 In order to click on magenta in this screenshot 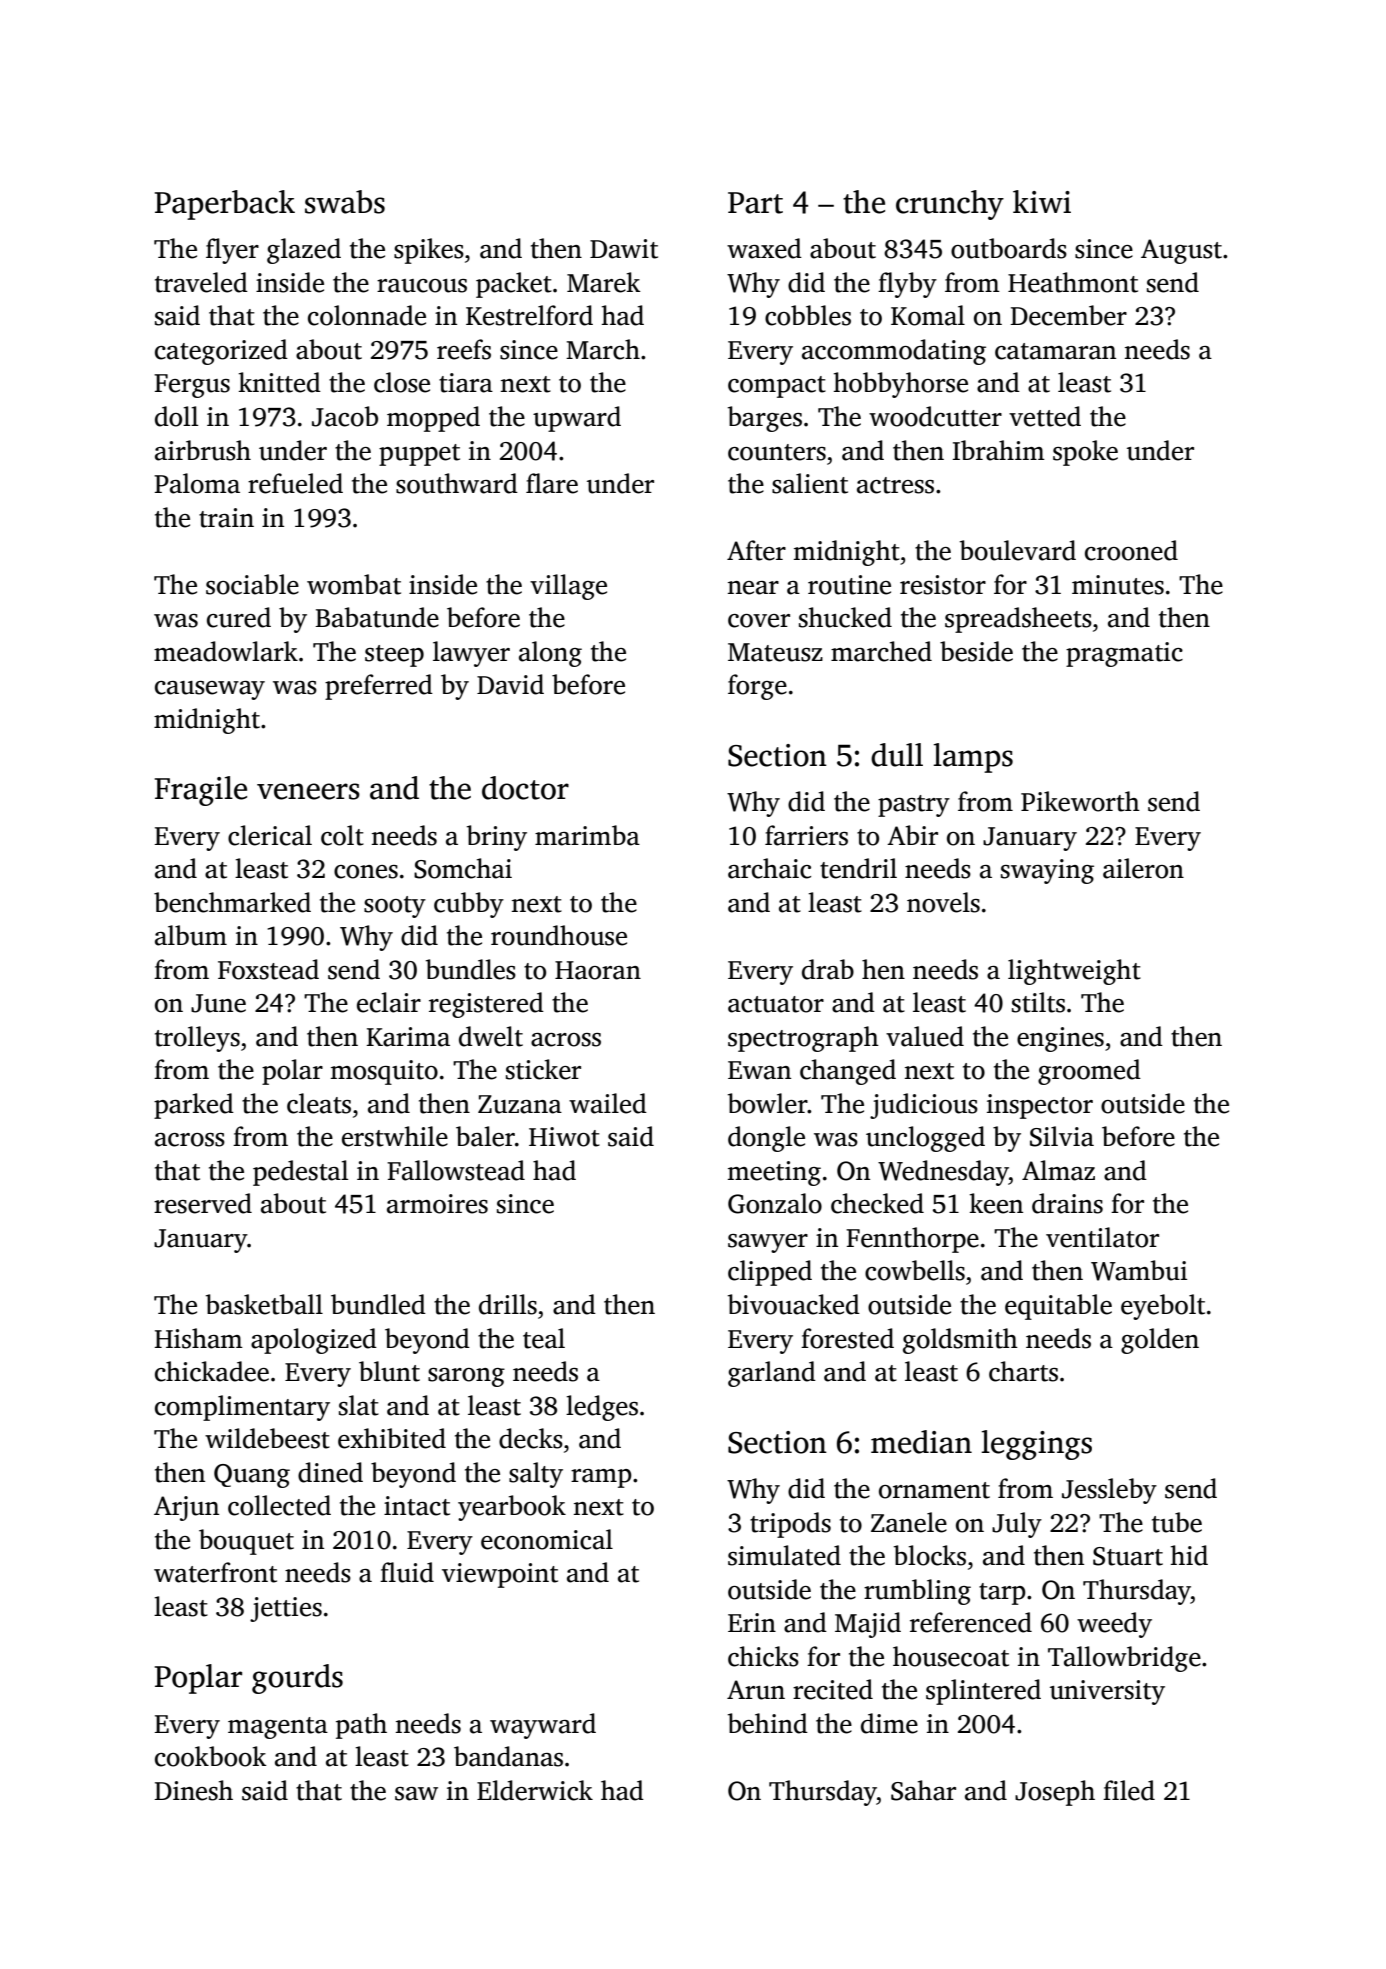, I will do `click(278, 1728)`.
